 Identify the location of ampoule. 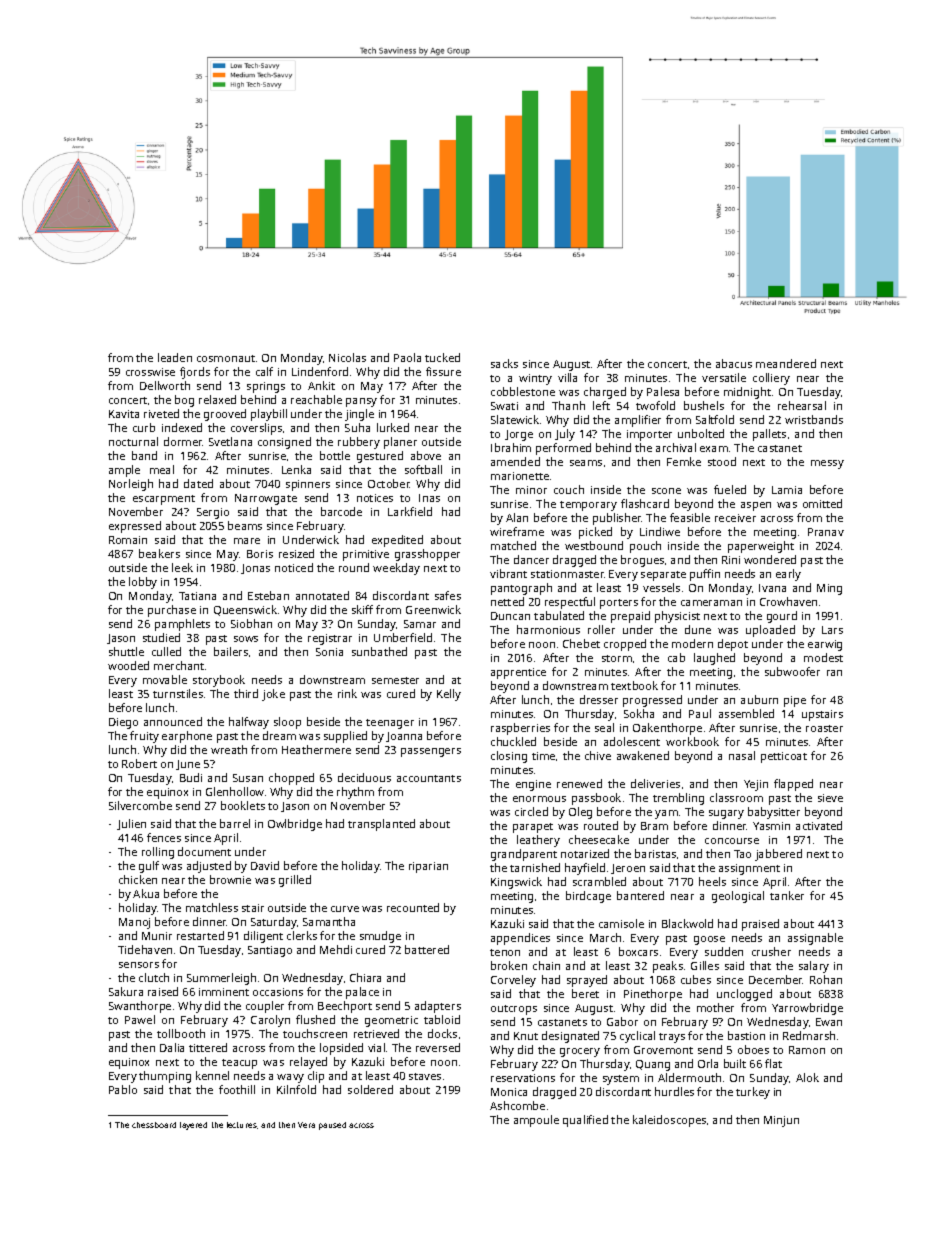
(536, 1121).
